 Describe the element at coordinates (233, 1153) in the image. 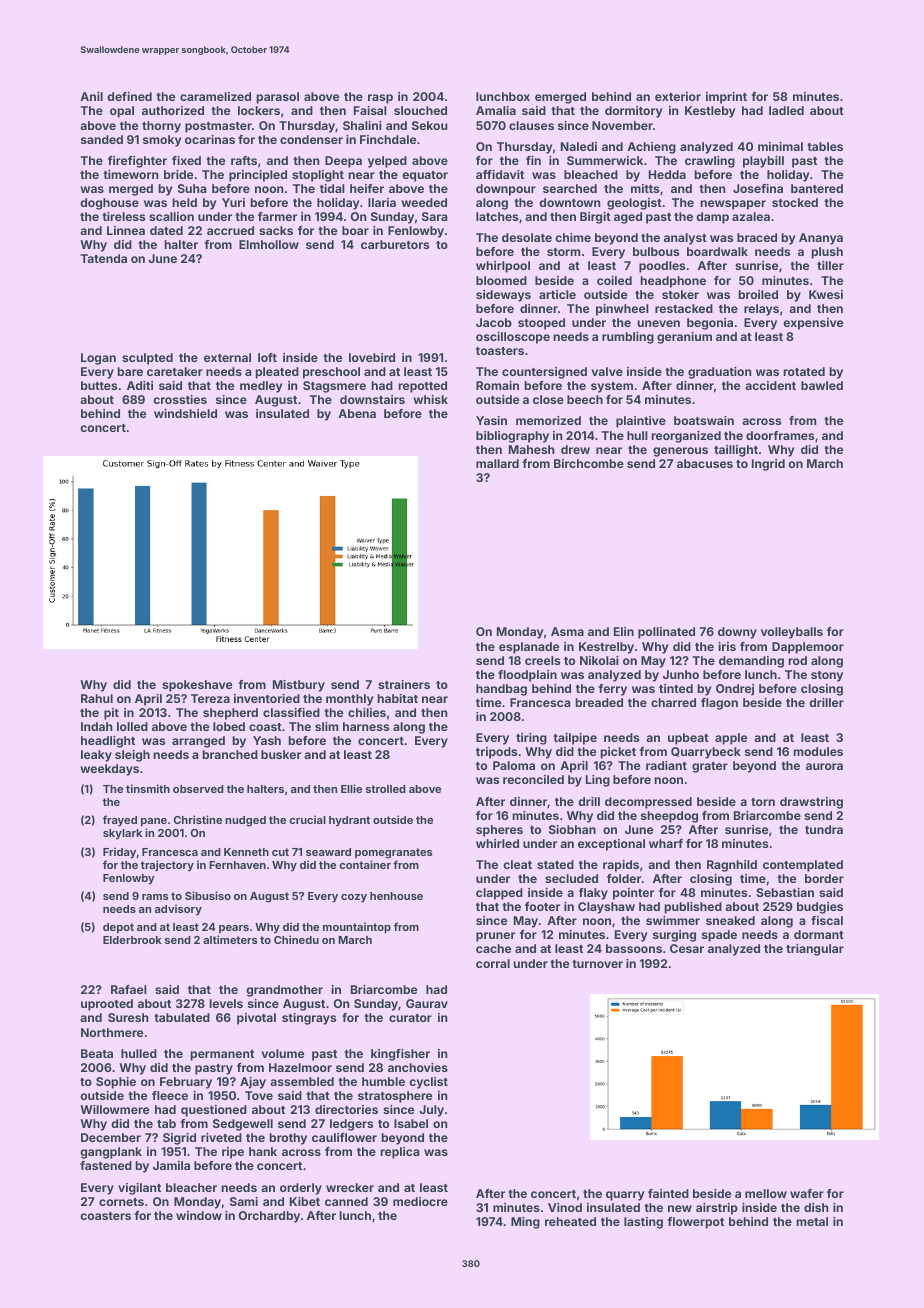

I see `ripe` at that location.
